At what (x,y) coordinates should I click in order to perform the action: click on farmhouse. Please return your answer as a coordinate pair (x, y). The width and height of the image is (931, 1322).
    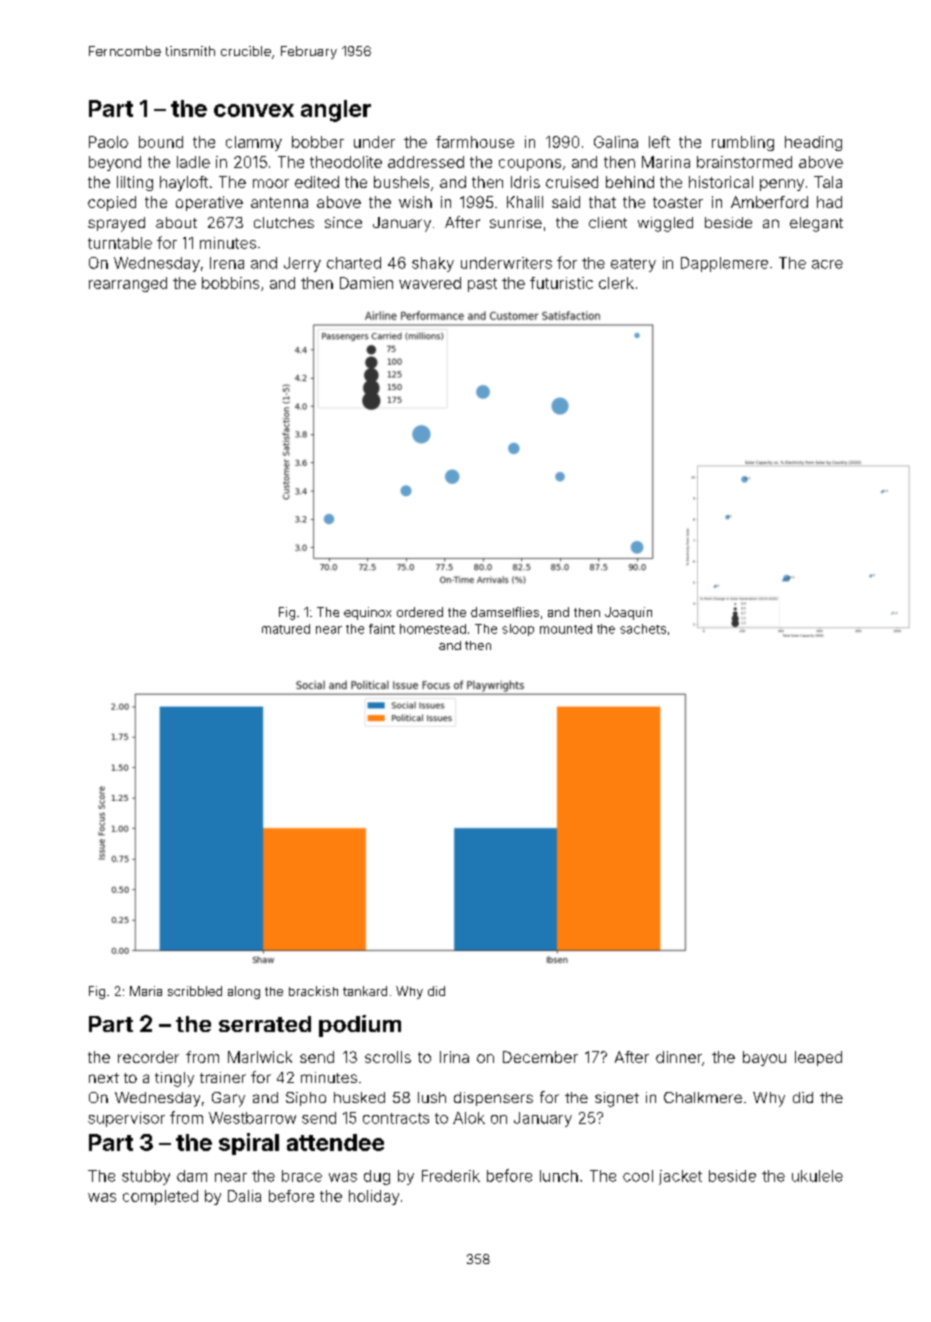
    Looking at the image, I should click on (475, 142).
